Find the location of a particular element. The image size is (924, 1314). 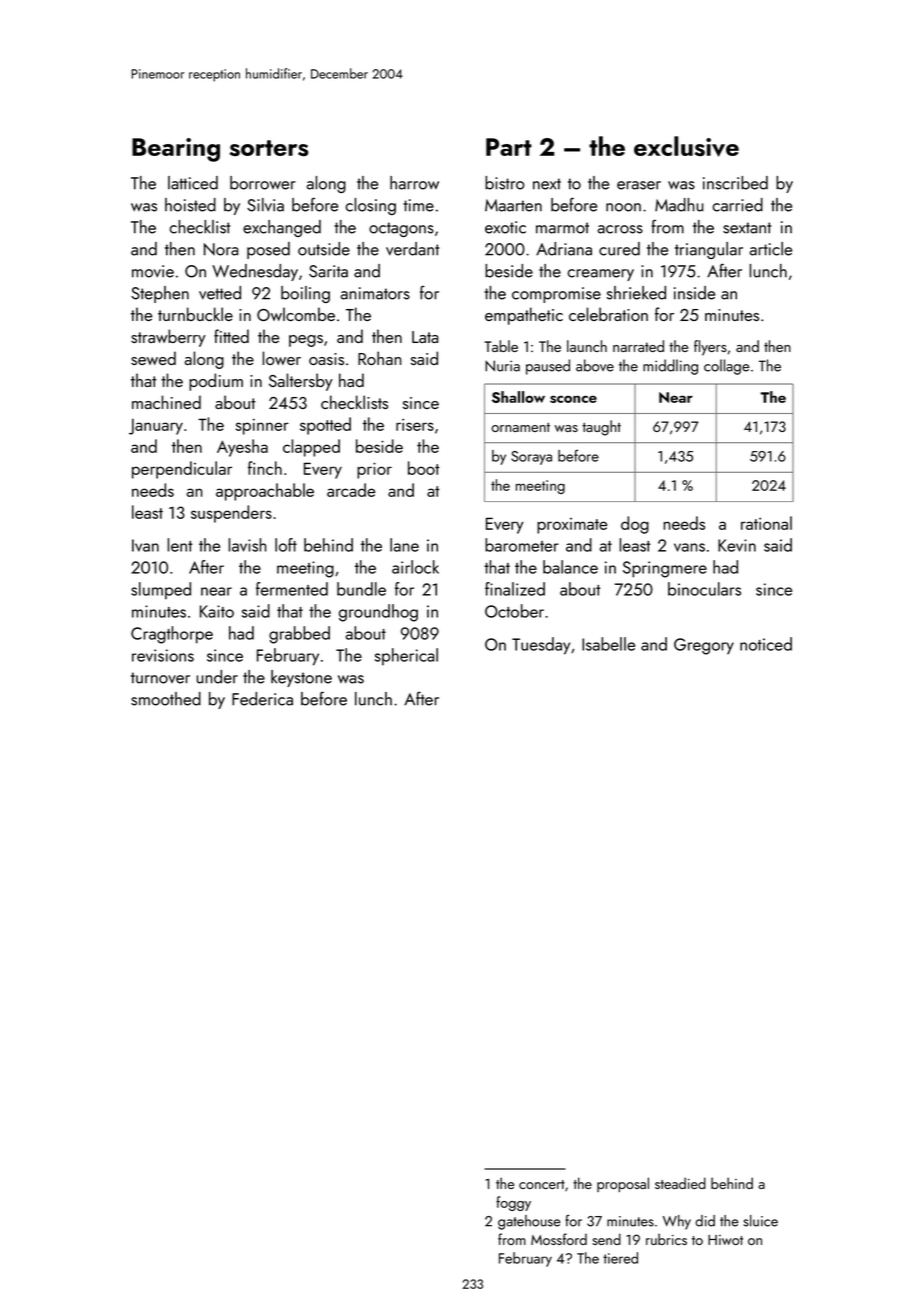

Rohan is located at coordinates (379, 358).
